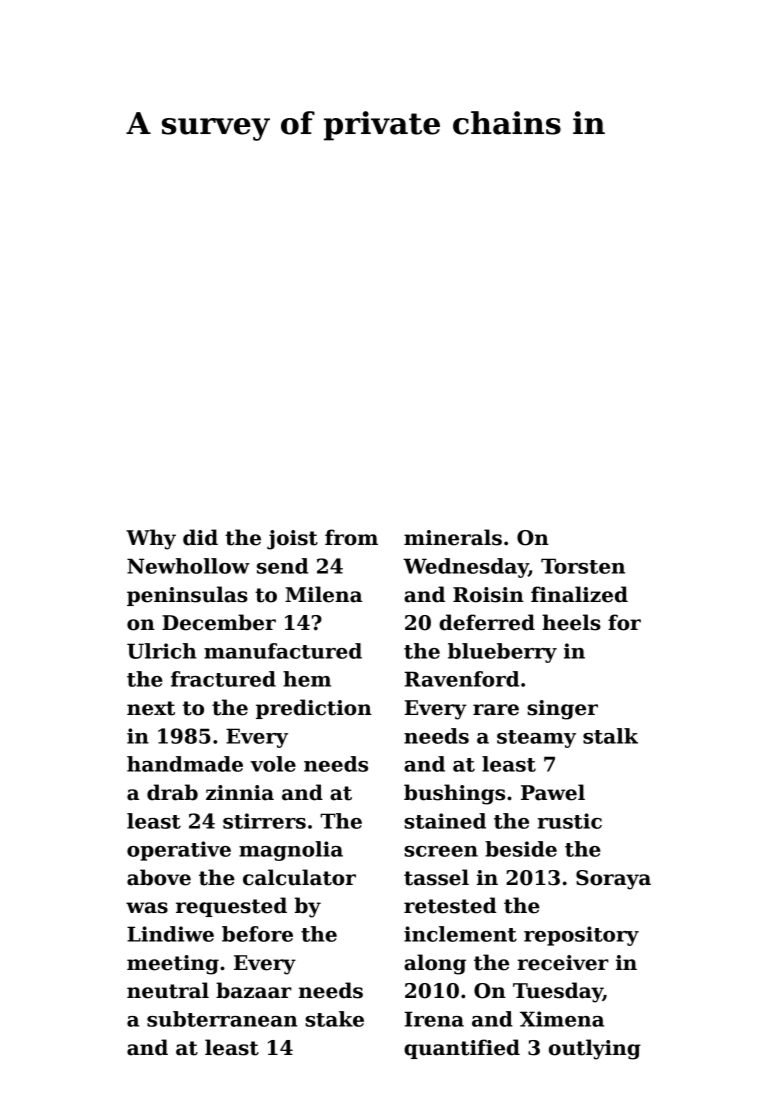 Image resolution: width=784 pixels, height=1112 pixels. What do you see at coordinates (583, 566) in the screenshot?
I see `Torsten` at bounding box center [583, 566].
